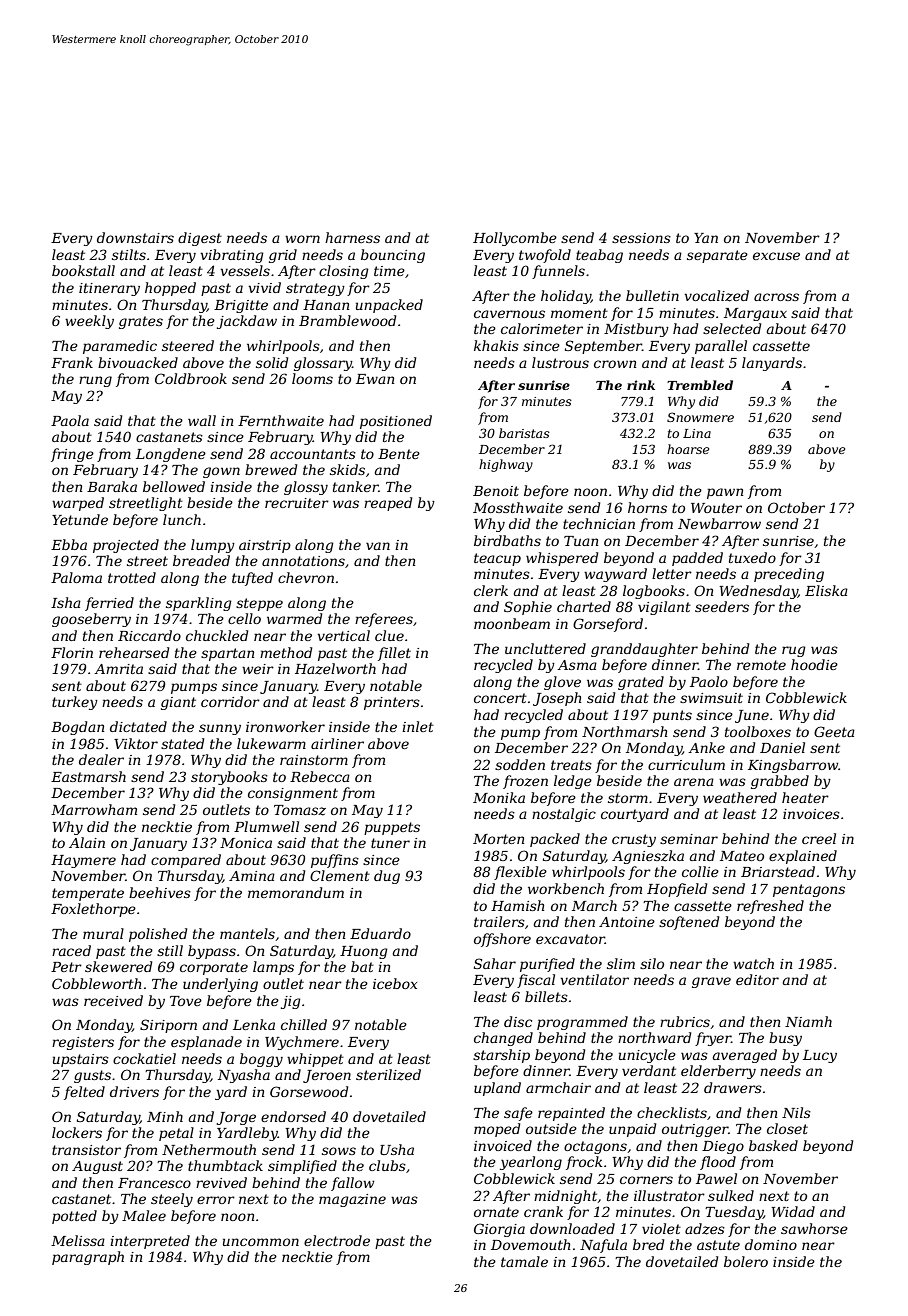 The image size is (908, 1316). I want to click on sessions, so click(641, 238).
